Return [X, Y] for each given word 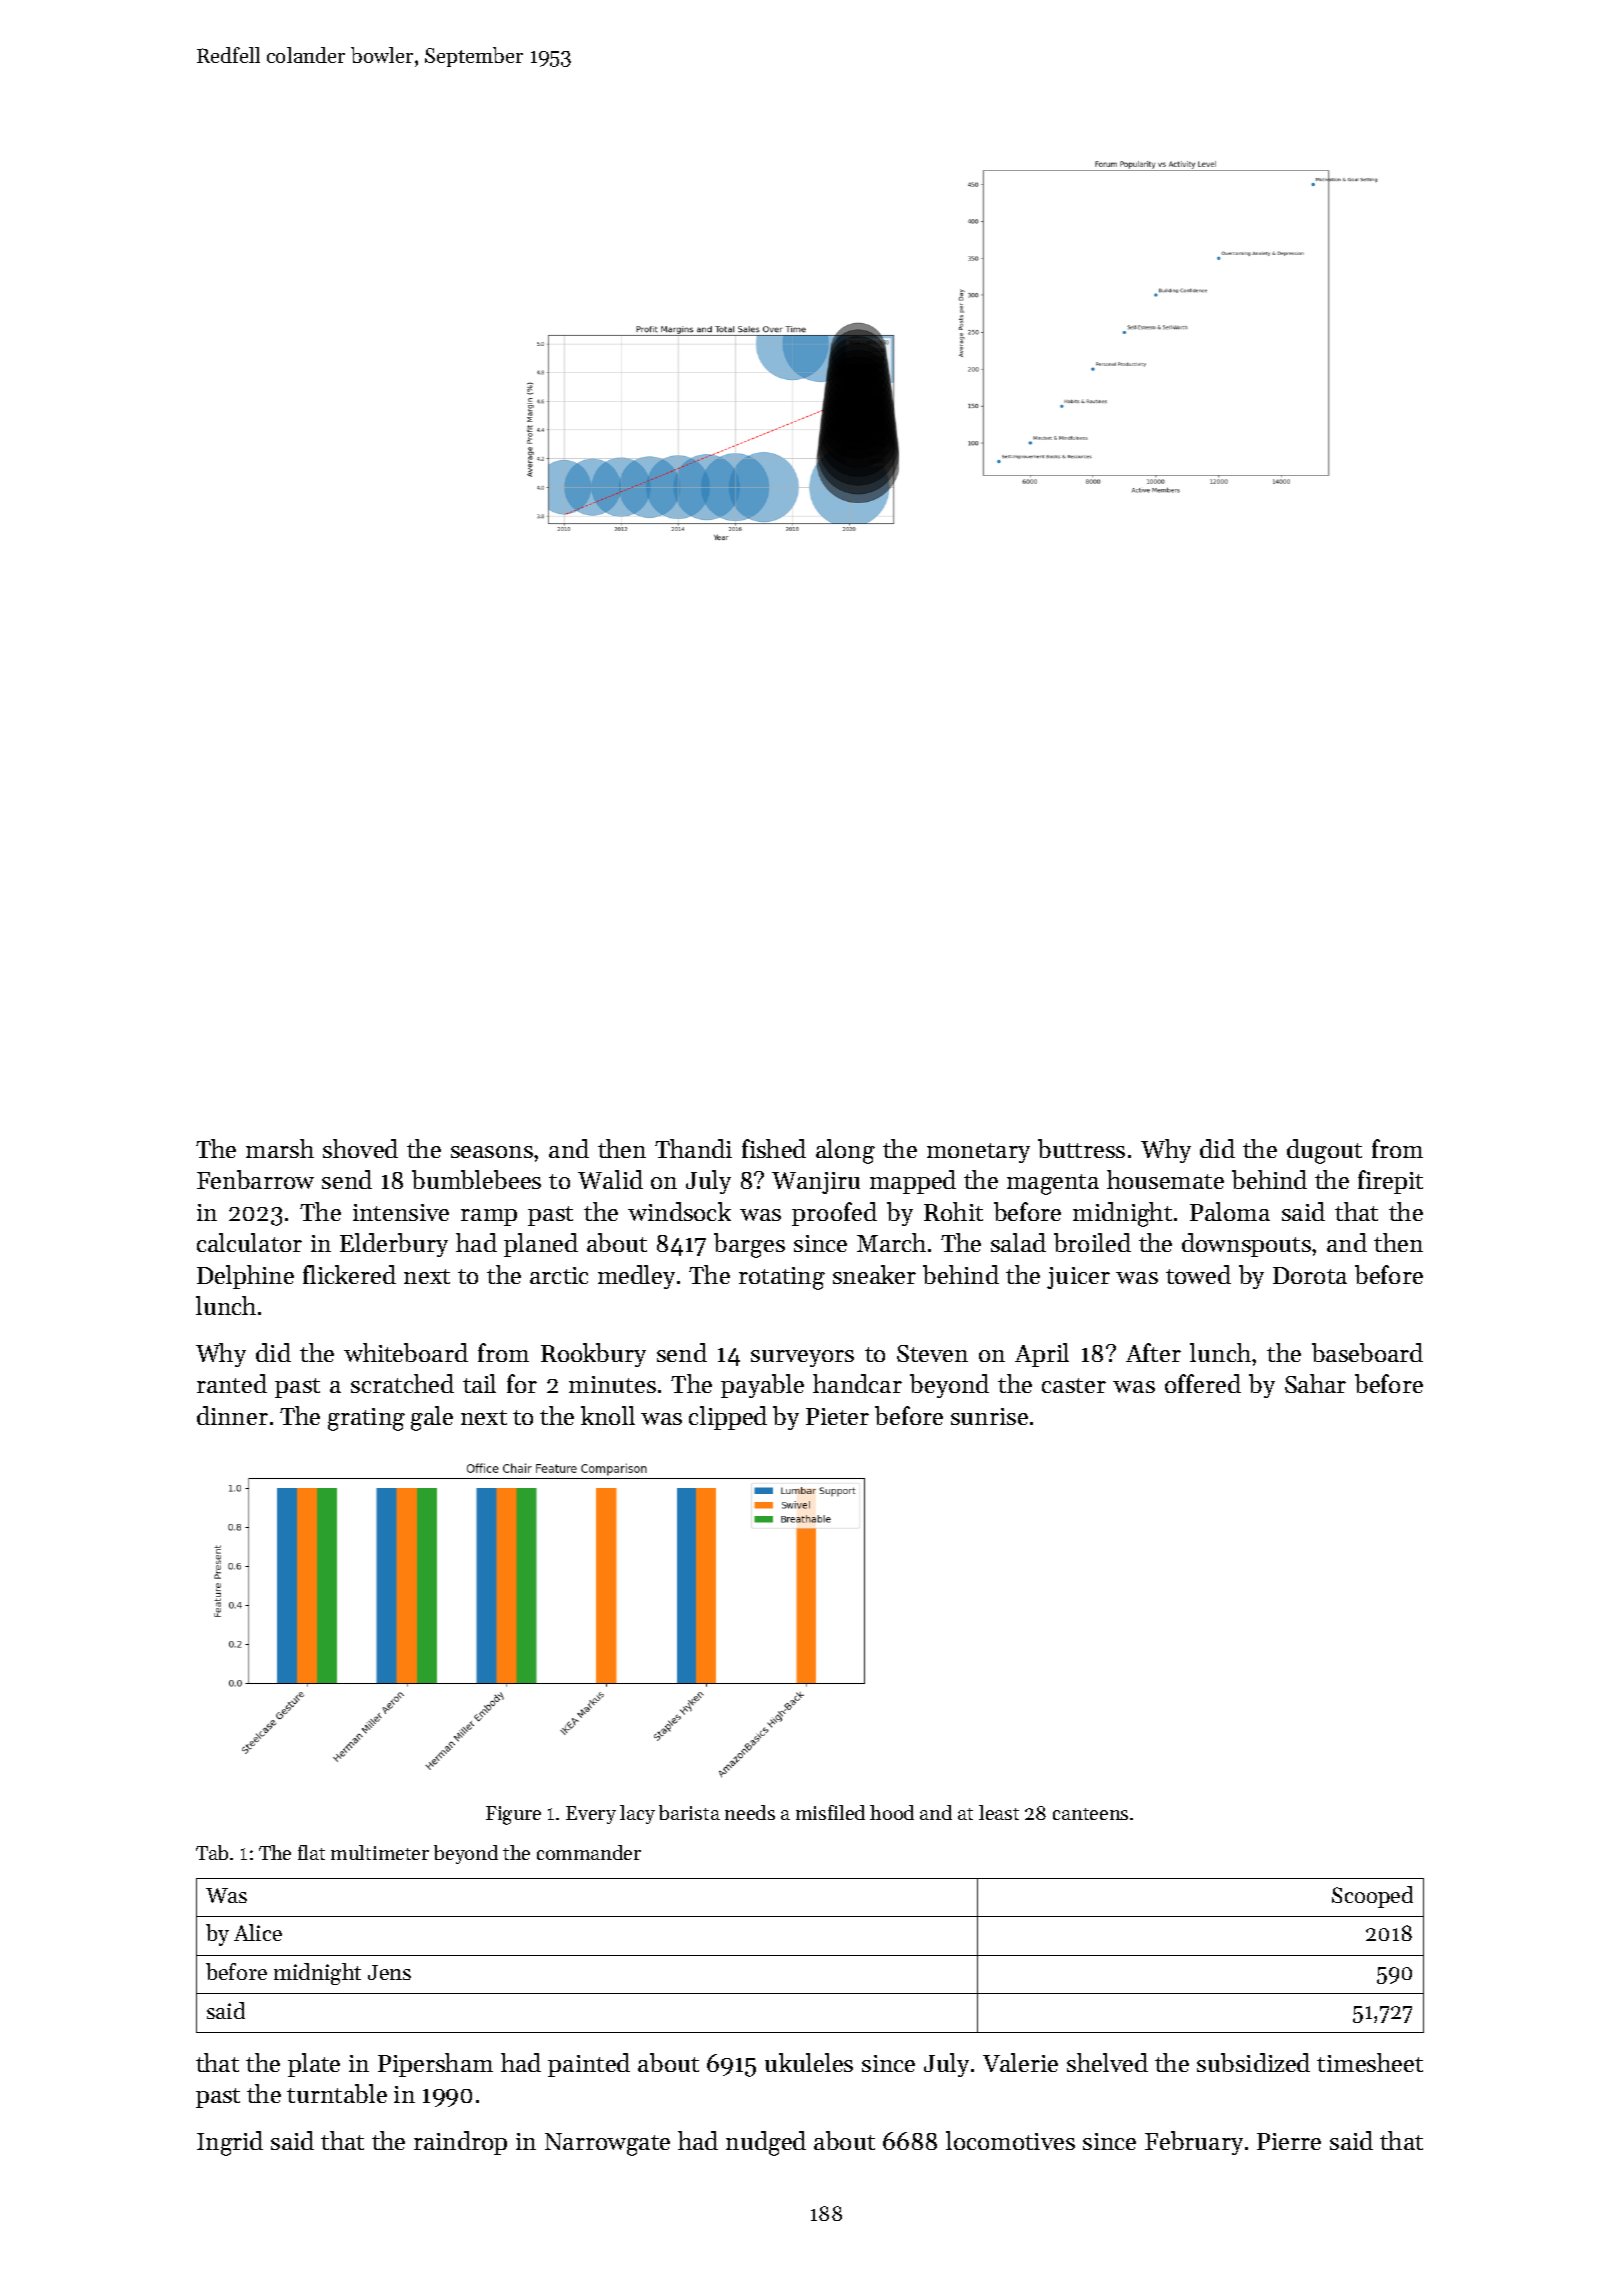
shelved [1107, 2062]
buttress [1081, 1148]
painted [589, 2065]
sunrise [989, 1416]
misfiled [830, 1812]
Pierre [1289, 2141]
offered [1203, 1383]
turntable [337, 2093]
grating [366, 1419]
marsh [280, 1148]
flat [311, 1852]
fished [774, 1148]
